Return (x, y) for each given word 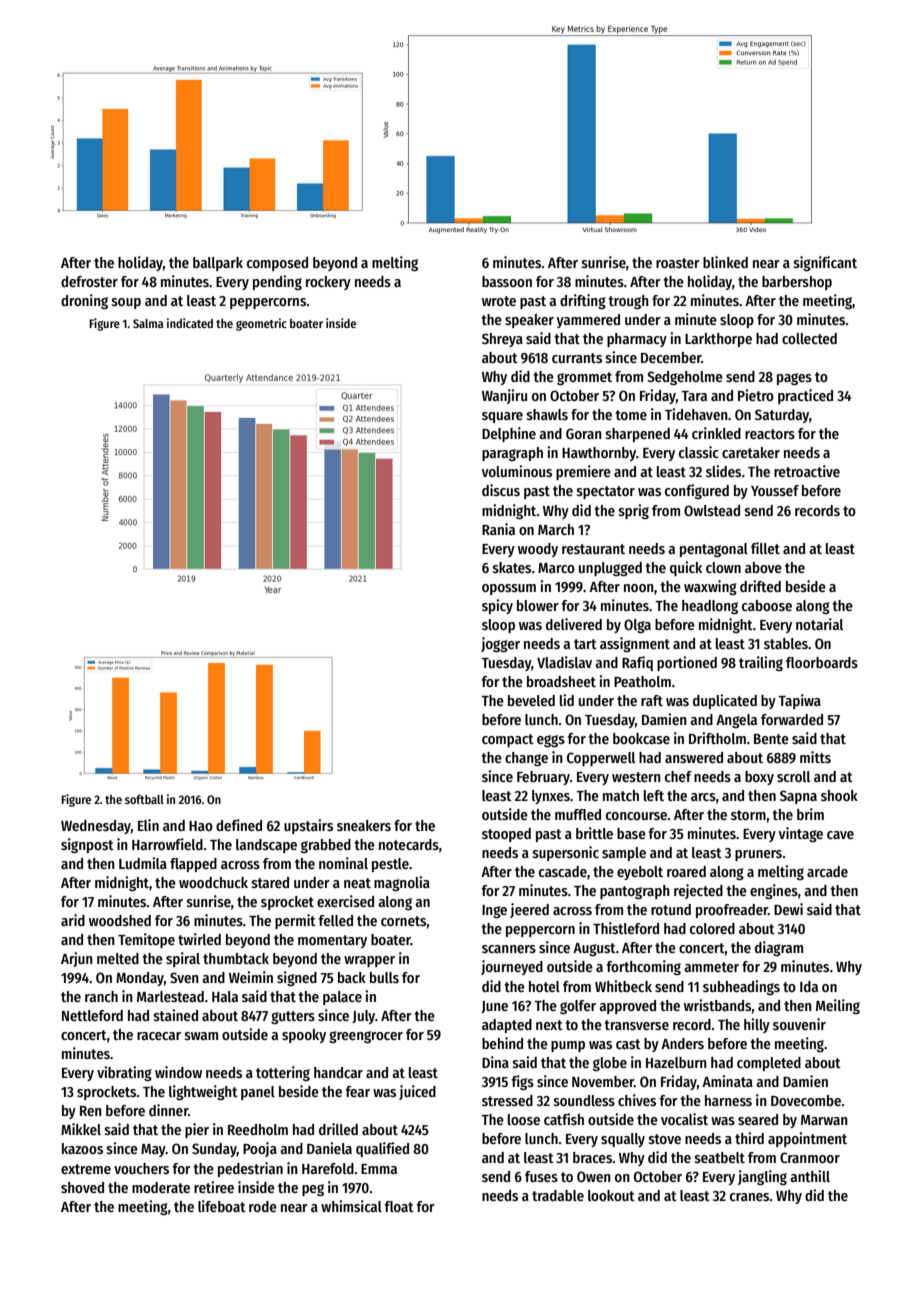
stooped (506, 835)
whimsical (351, 1206)
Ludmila (143, 863)
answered (694, 757)
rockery (328, 283)
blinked (725, 262)
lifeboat (222, 1206)
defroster (89, 281)
